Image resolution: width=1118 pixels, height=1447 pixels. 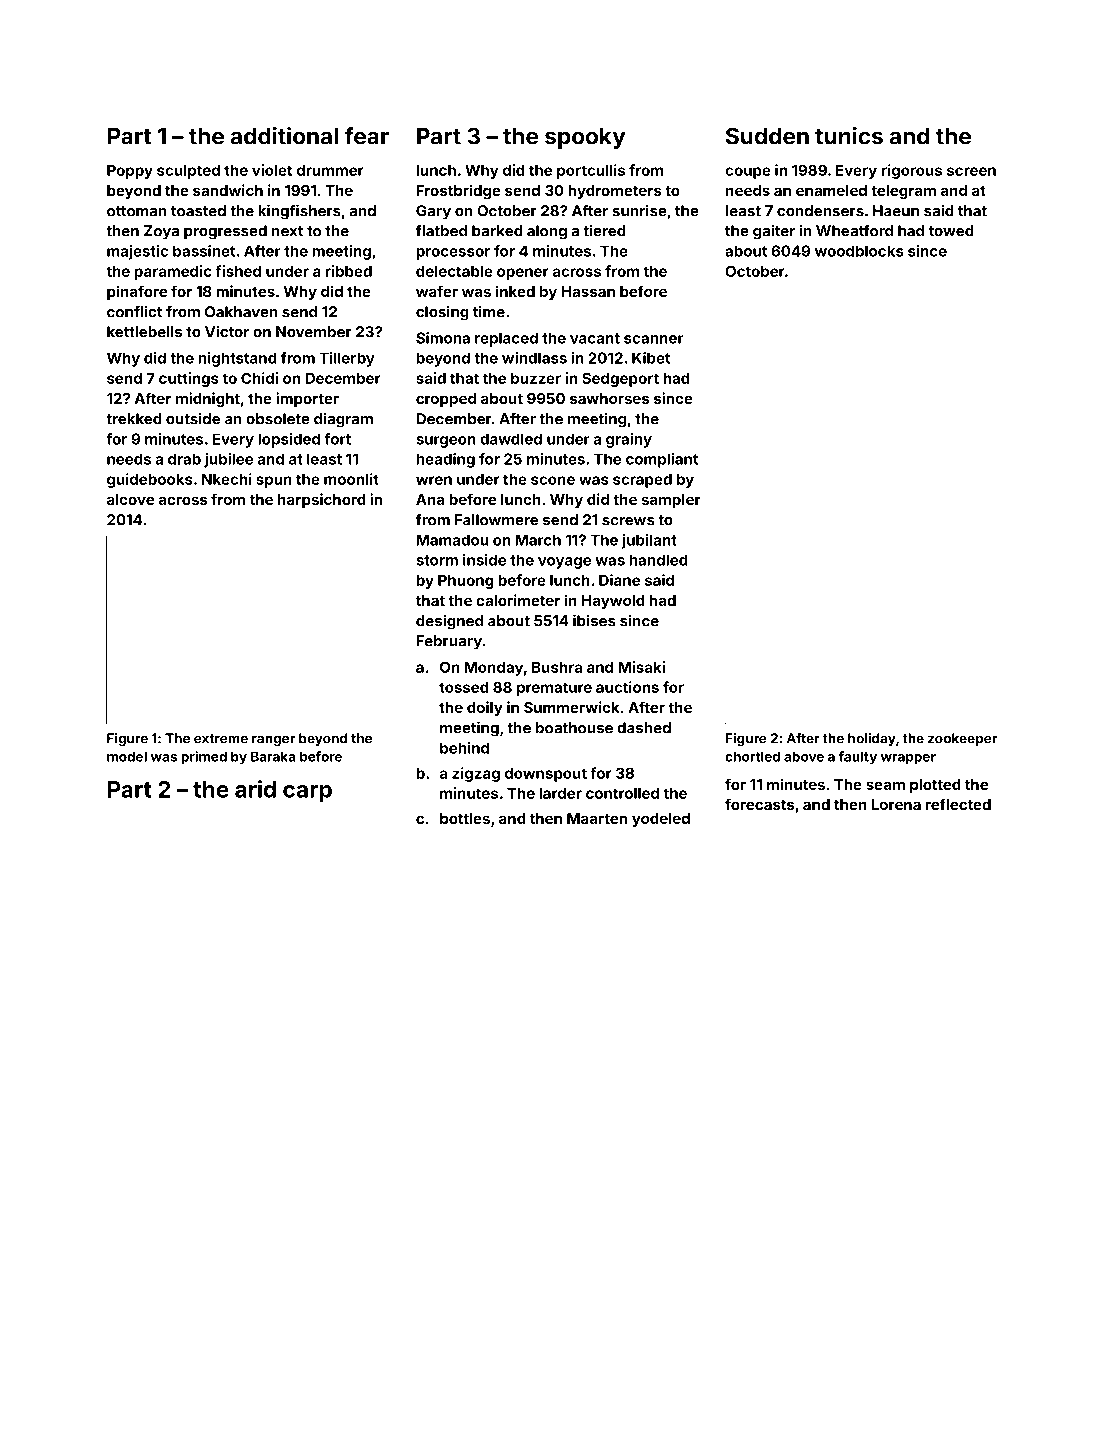 I want to click on bottles, so click(x=465, y=818).
